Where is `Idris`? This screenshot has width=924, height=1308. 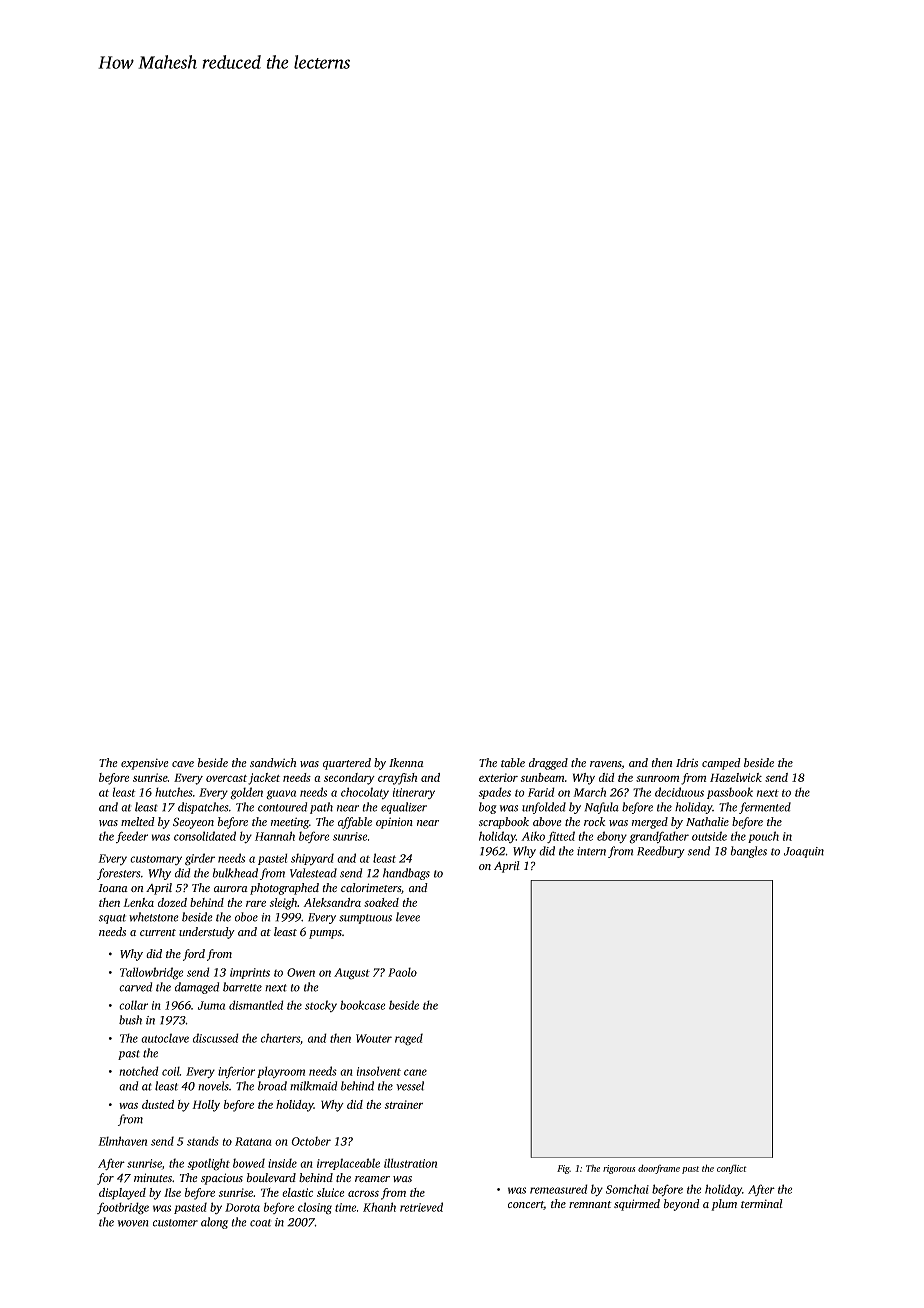 Idris is located at coordinates (687, 762).
